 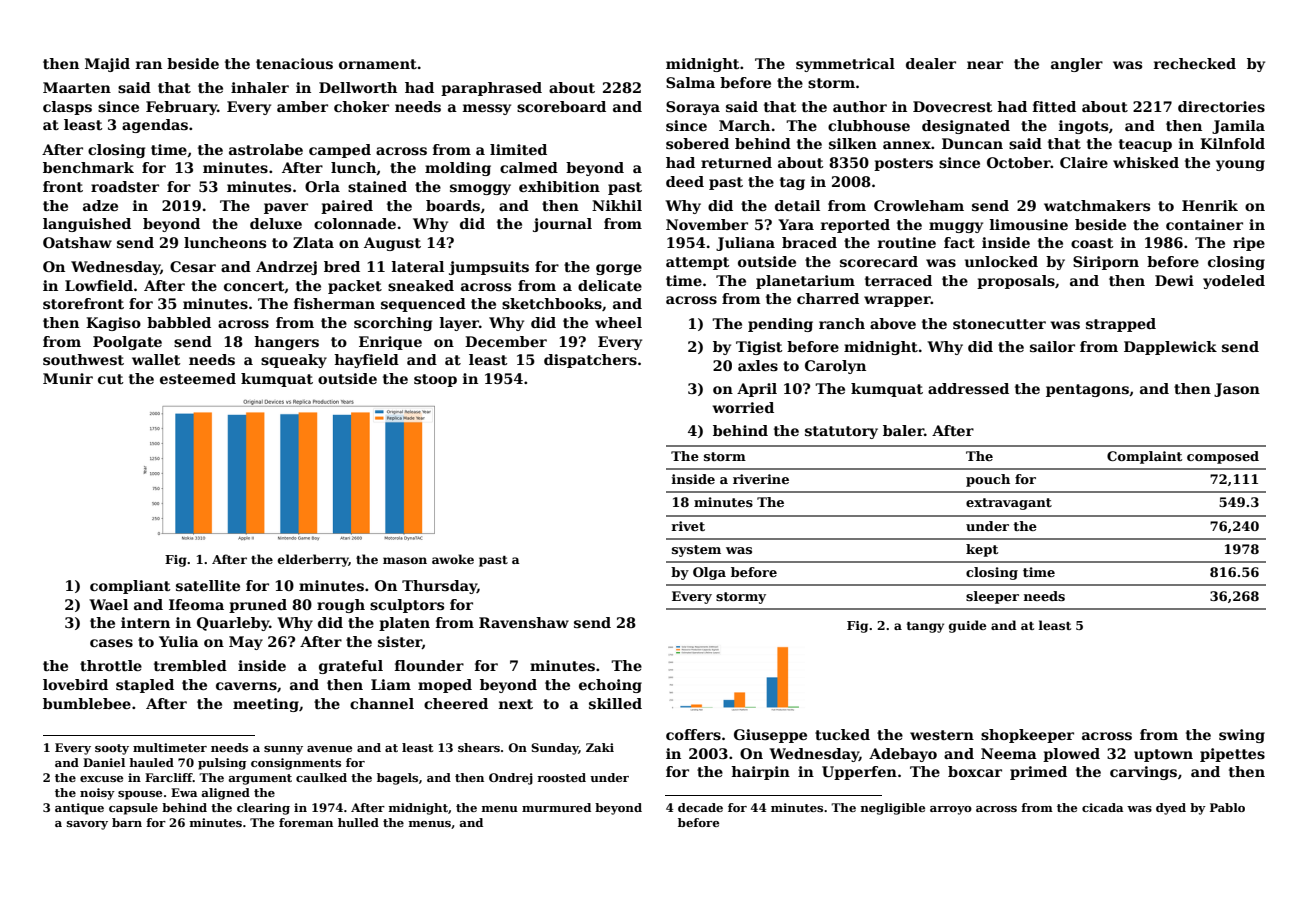 What do you see at coordinates (1144, 457) in the screenshot?
I see `Complaint` at bounding box center [1144, 457].
